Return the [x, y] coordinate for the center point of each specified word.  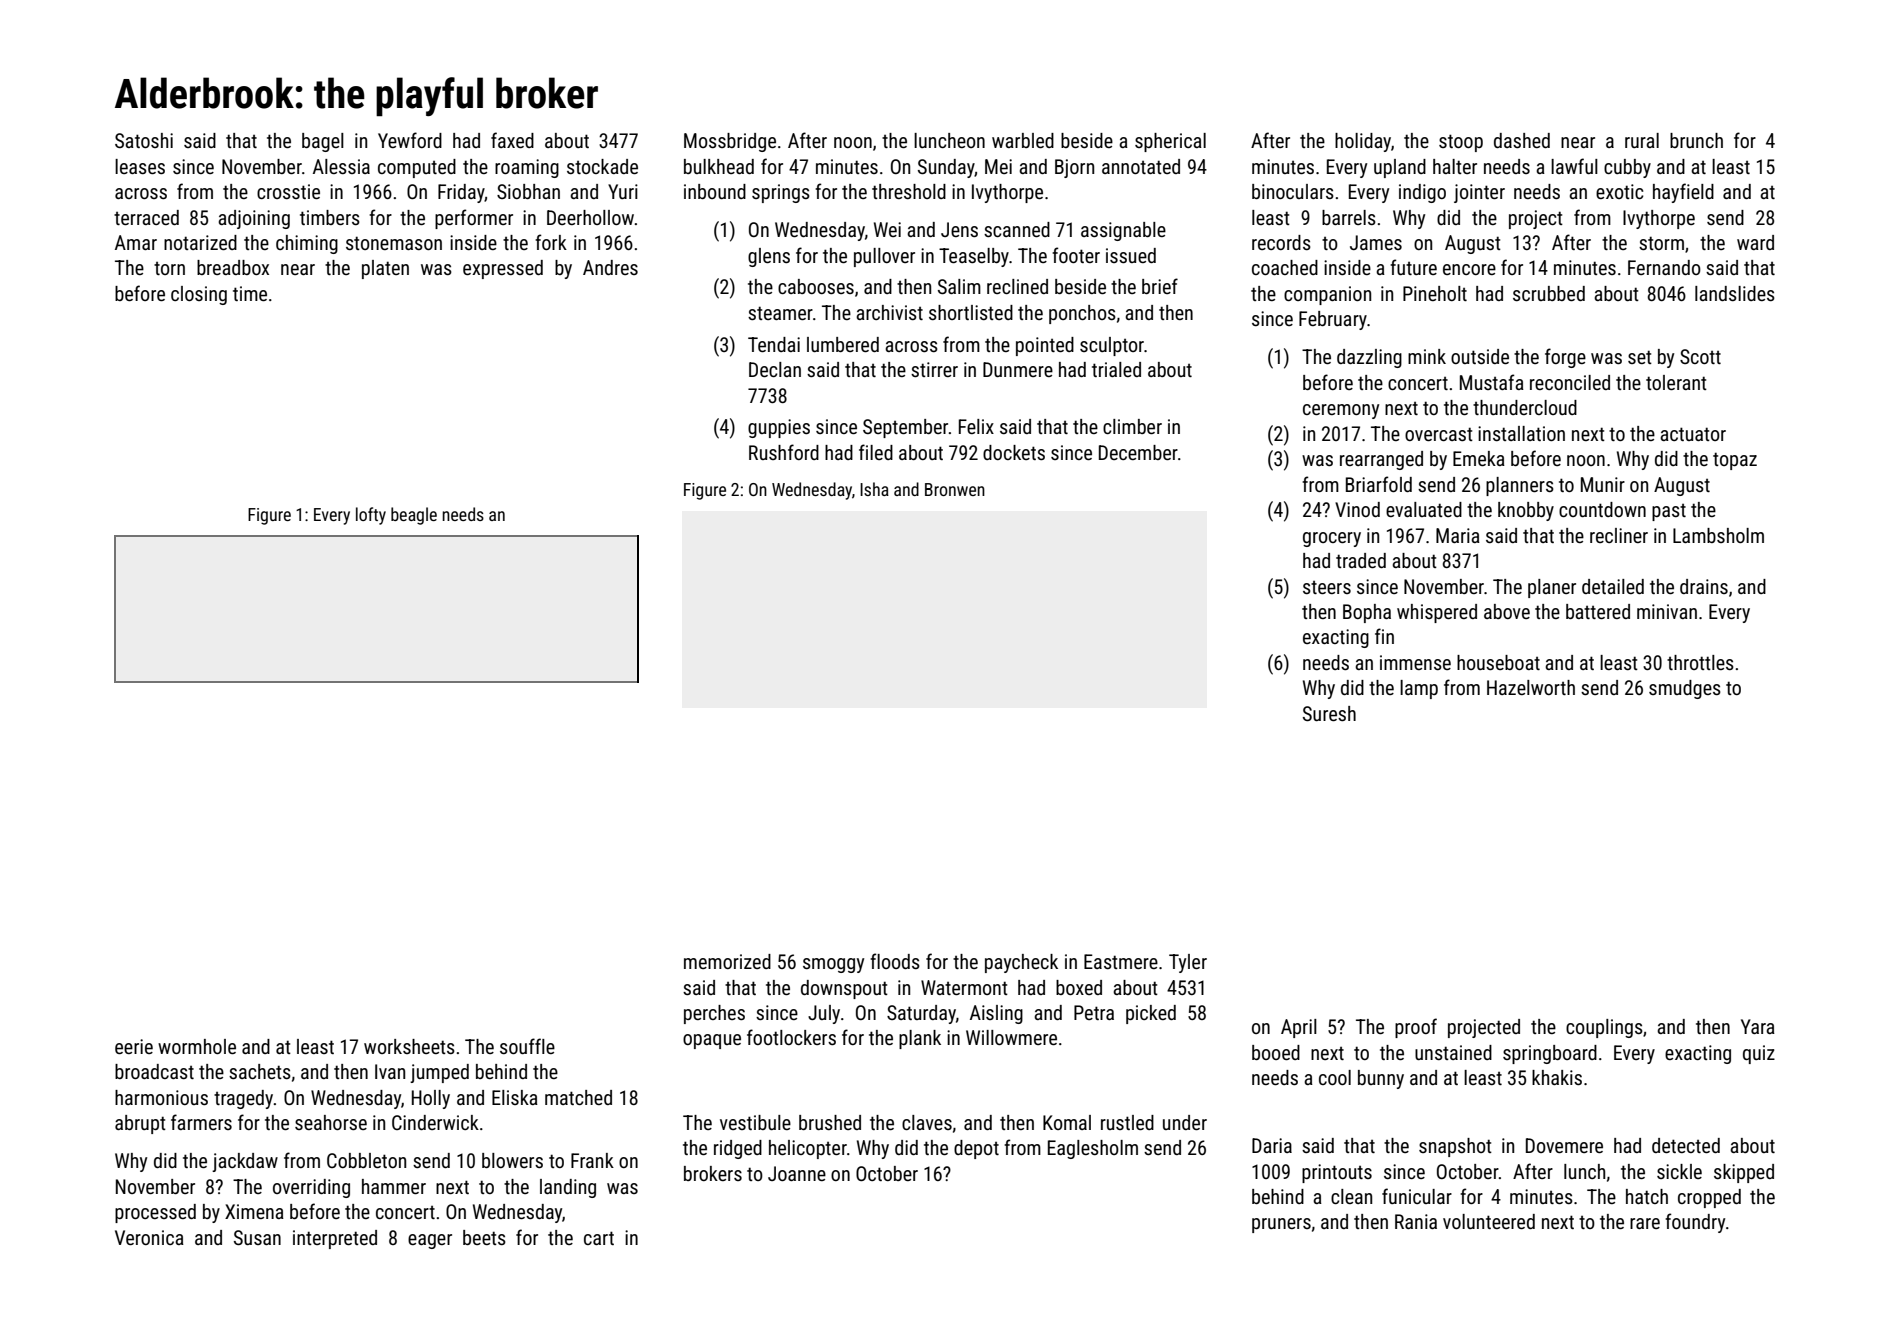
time [250, 293]
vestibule [755, 1122]
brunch [1696, 140]
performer [474, 219]
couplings [1604, 1028]
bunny [1381, 1079]
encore [1469, 269]
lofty [371, 516]
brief [1160, 286]
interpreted [335, 1239]
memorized [727, 961]
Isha [874, 489]
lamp [1419, 689]
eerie [134, 1046]
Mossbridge [730, 142]
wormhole [197, 1046]
